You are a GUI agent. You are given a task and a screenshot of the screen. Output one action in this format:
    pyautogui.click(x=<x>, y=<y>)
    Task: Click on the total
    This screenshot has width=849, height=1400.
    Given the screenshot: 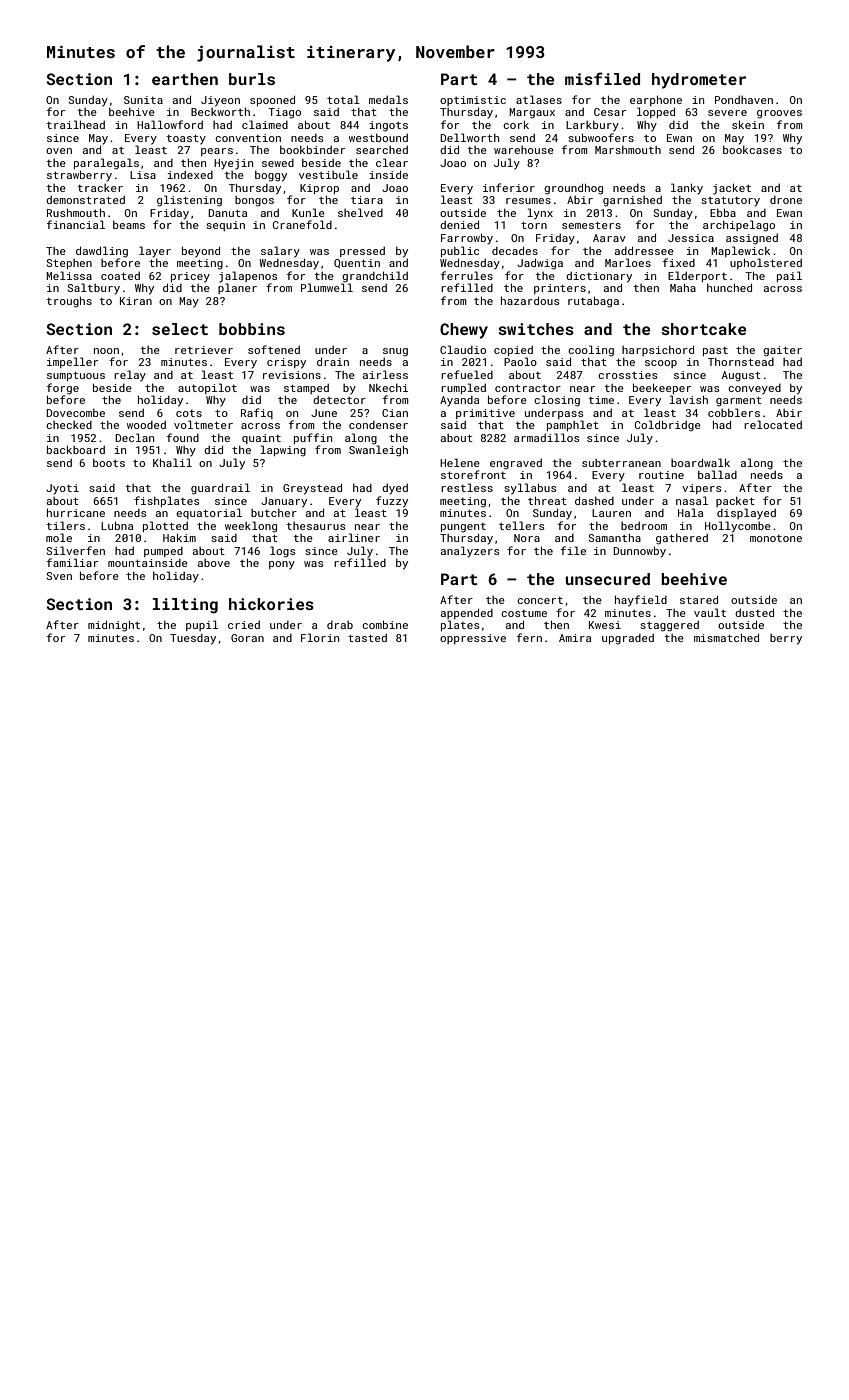 What is the action you would take?
    pyautogui.click(x=343, y=99)
